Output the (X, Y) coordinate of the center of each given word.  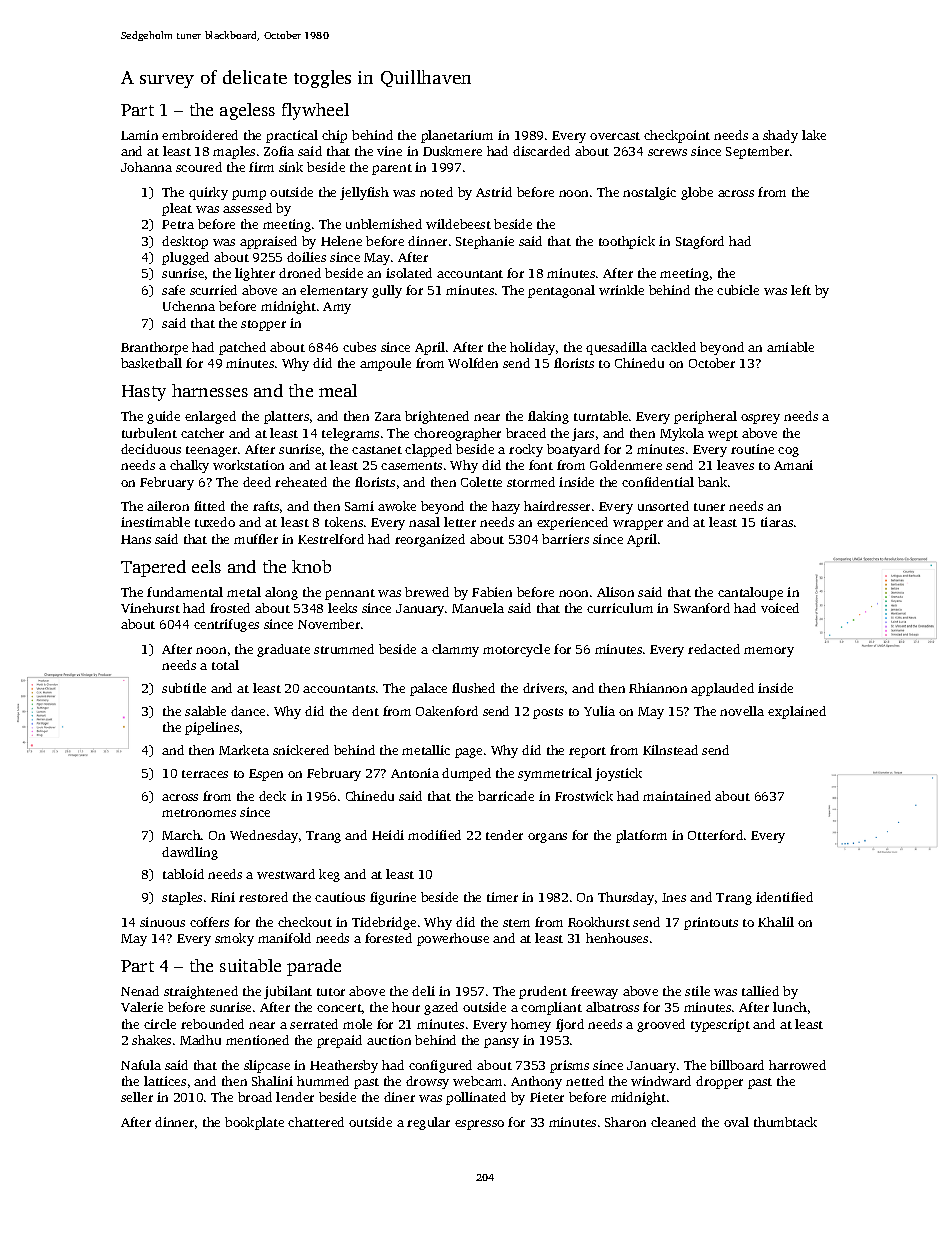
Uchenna (189, 306)
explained (797, 712)
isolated (409, 273)
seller (137, 1097)
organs (547, 838)
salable (205, 711)
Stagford (700, 242)
